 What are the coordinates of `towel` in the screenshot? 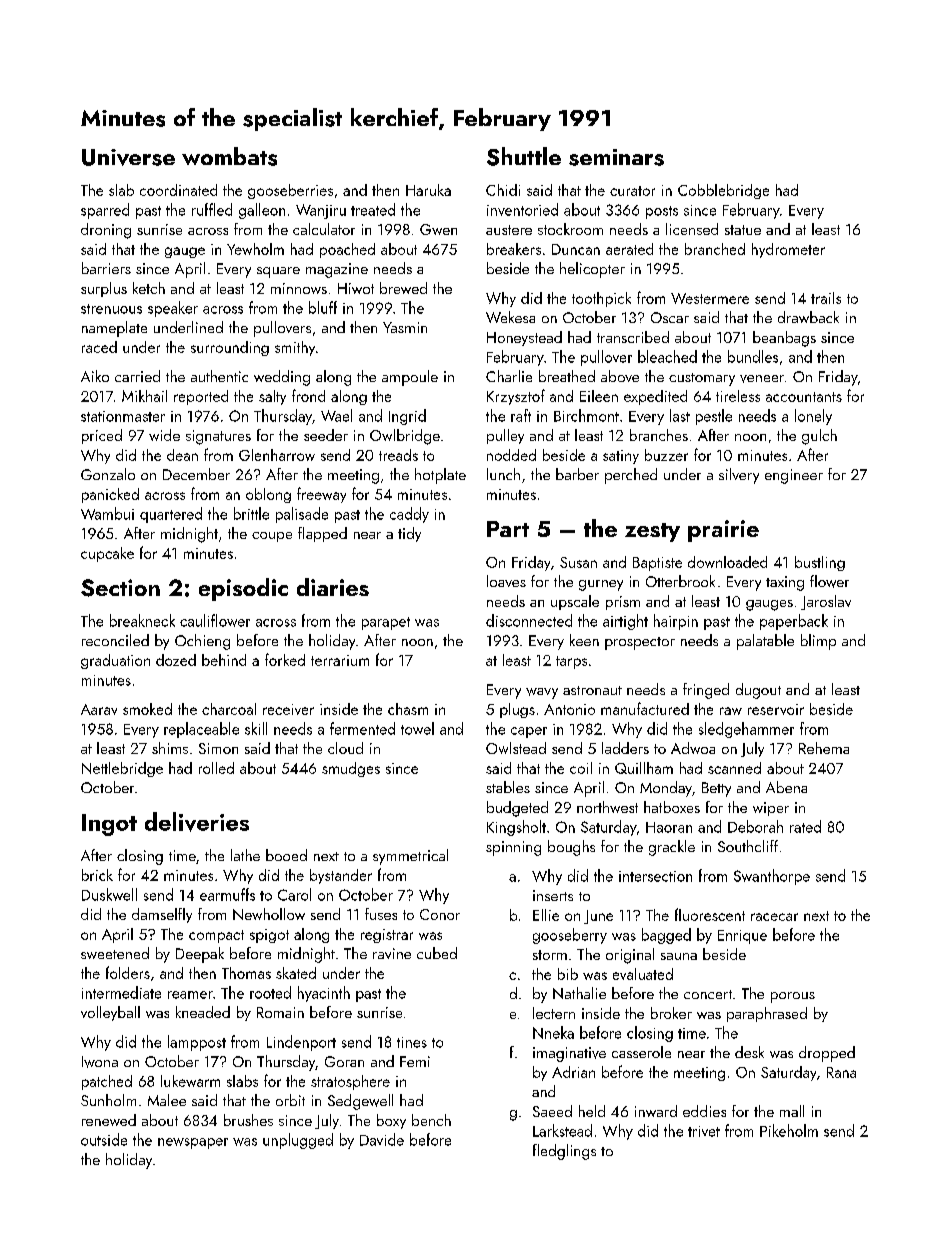 It's located at (417, 728).
